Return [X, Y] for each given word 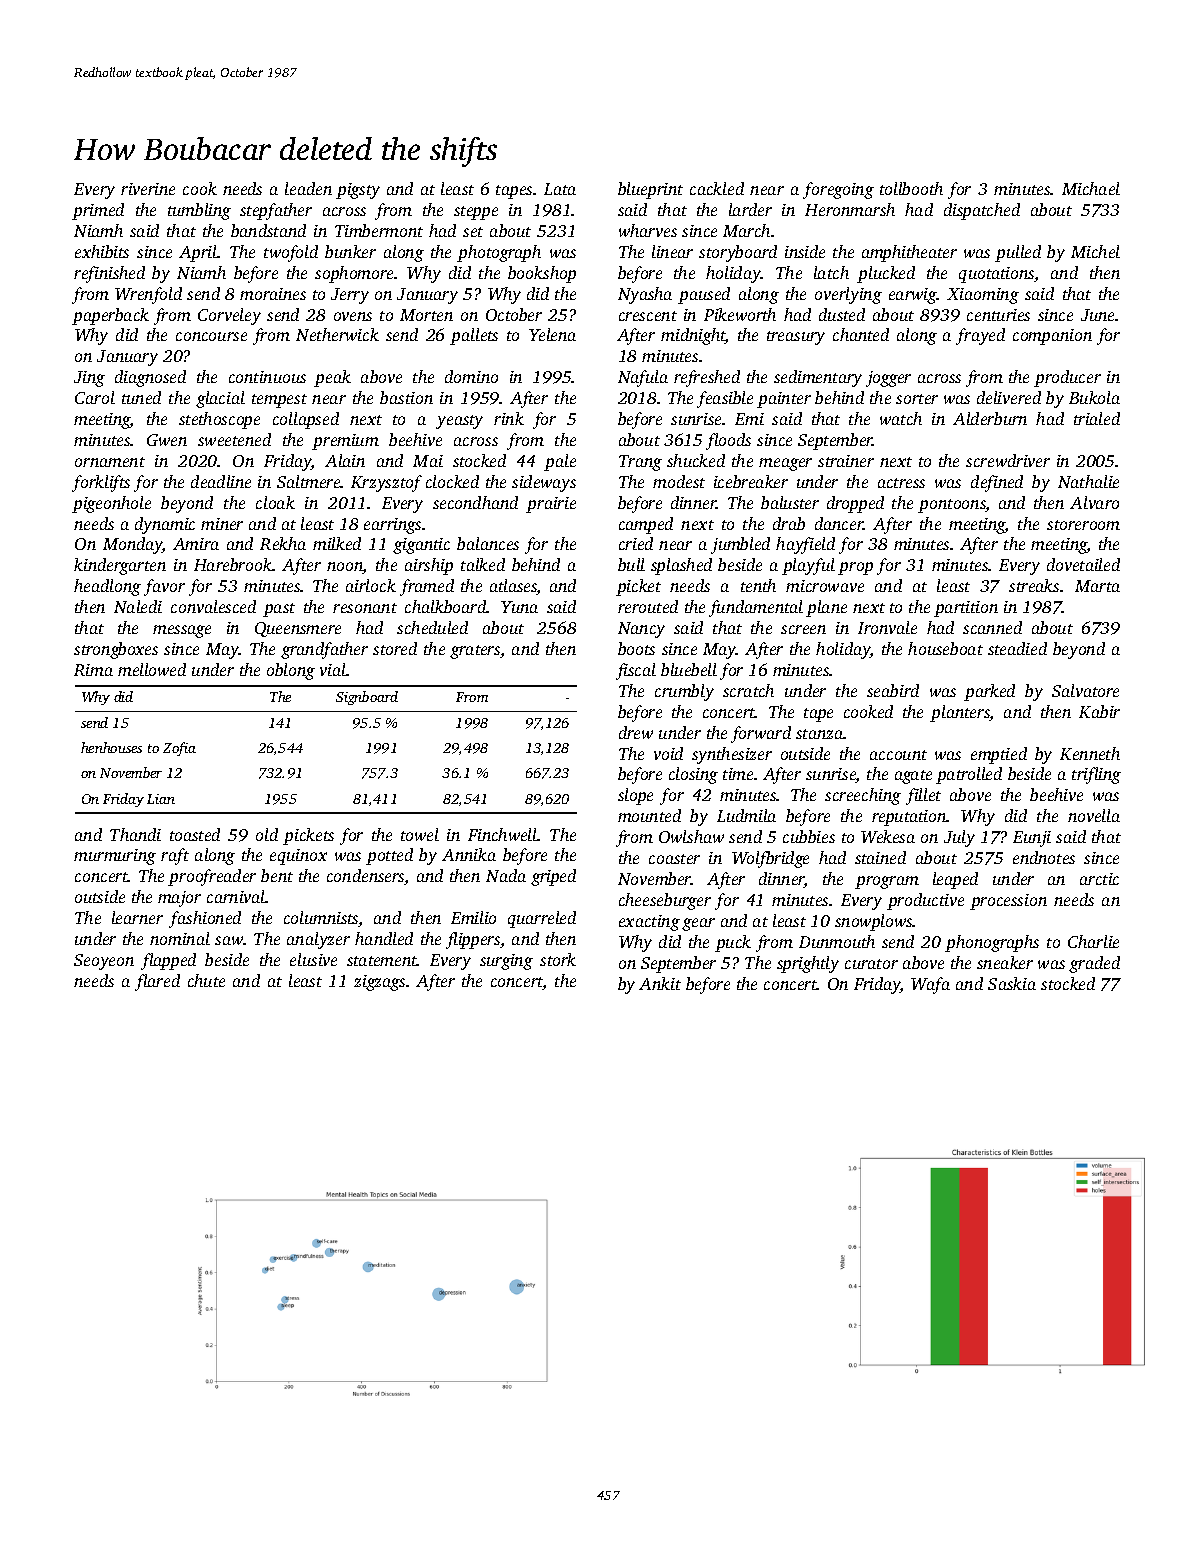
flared [157, 982]
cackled [717, 188]
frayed [980, 336]
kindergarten [120, 566]
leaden [308, 188]
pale [560, 462]
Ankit [660, 983]
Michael [1091, 188]
